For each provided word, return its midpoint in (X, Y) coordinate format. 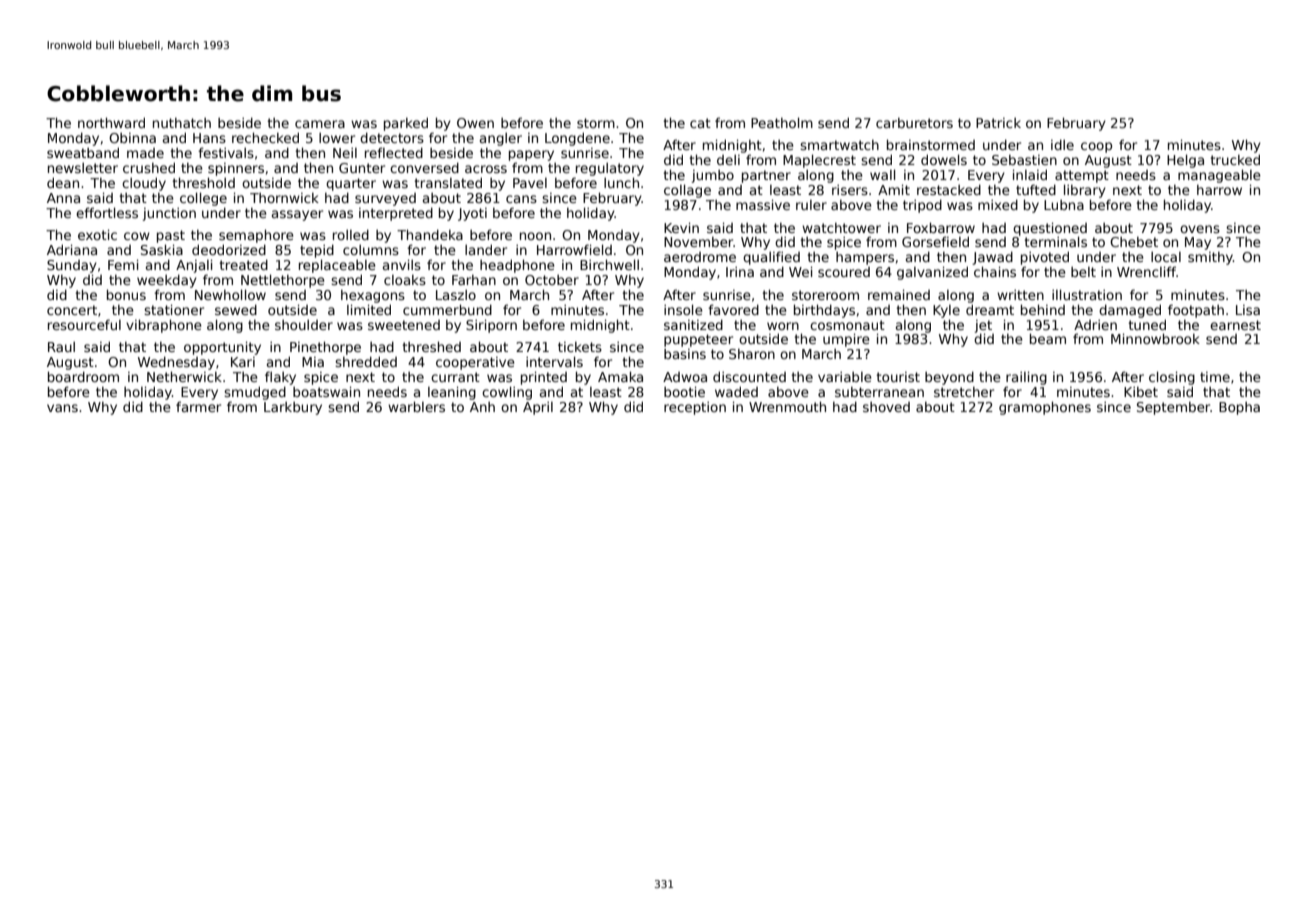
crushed (149, 167)
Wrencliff (1146, 271)
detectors (392, 137)
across (486, 169)
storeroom (825, 295)
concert (72, 310)
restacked (949, 189)
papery (531, 155)
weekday (167, 281)
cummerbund (447, 309)
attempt (1082, 176)
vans (62, 408)
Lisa (1248, 310)
